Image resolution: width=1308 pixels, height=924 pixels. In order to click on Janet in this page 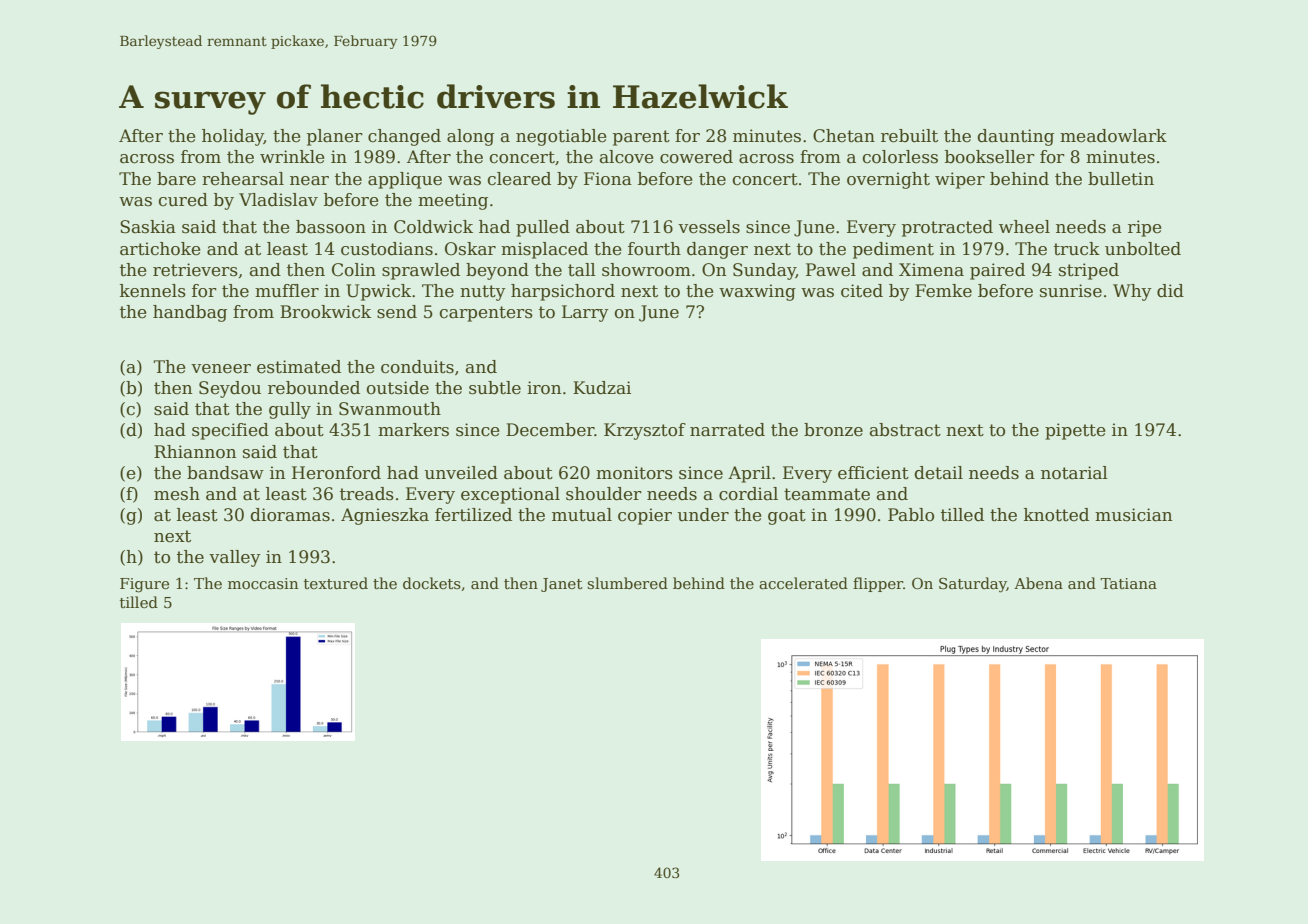, I will do `click(562, 585)`.
